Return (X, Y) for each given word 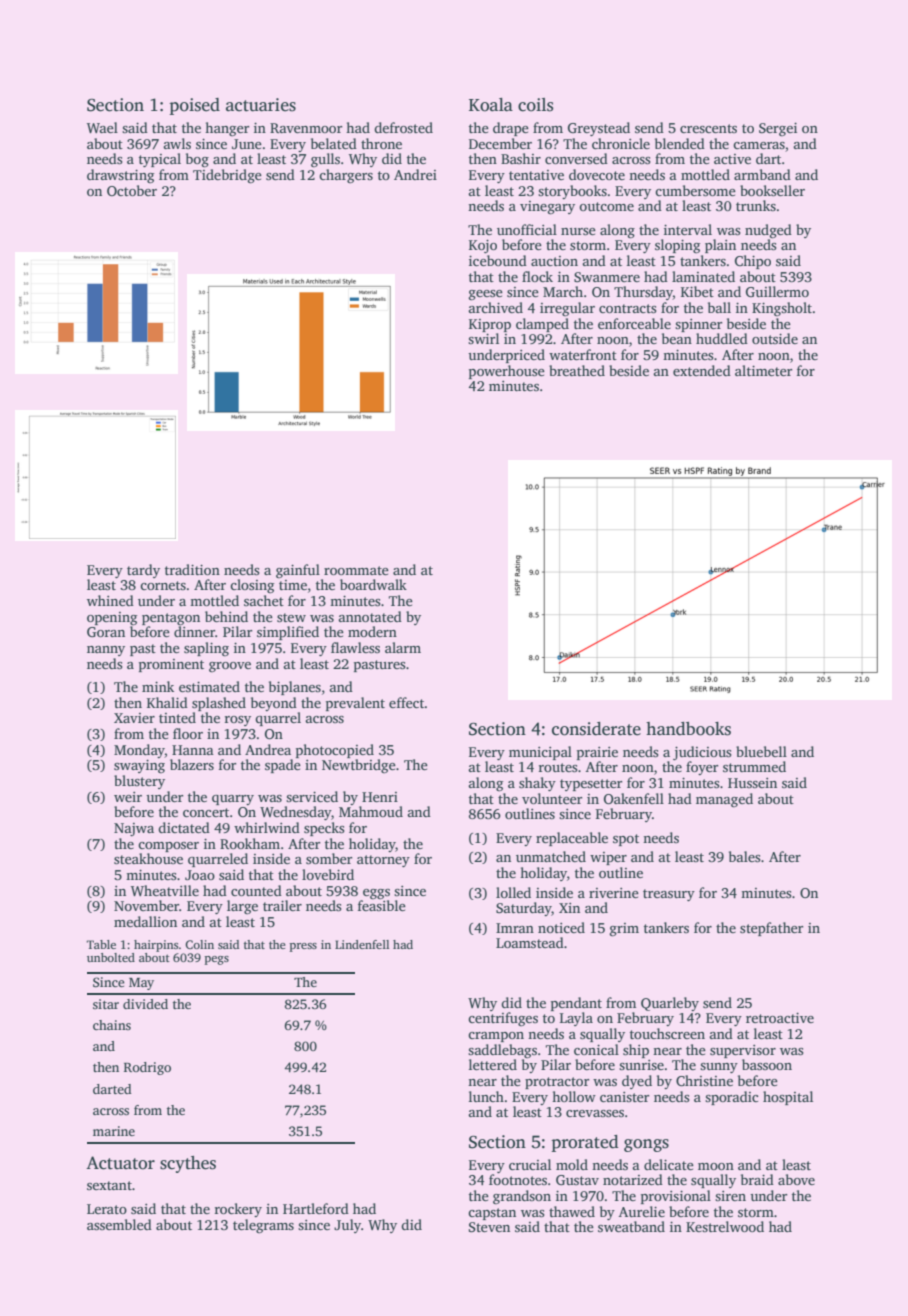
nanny (106, 651)
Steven (489, 1227)
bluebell (761, 751)
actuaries (261, 105)
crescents (708, 128)
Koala (491, 105)
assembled (119, 1224)
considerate (596, 729)
